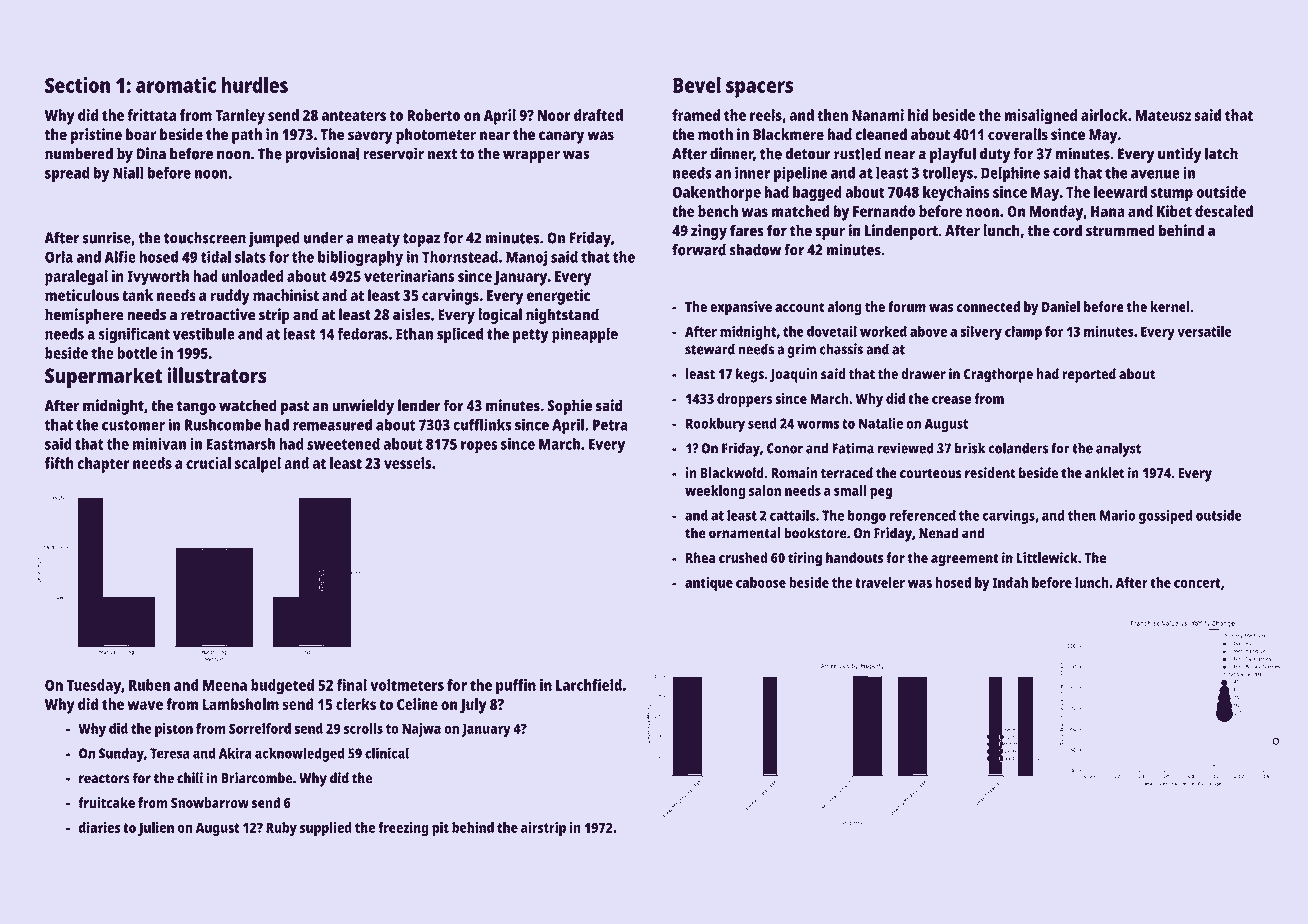  I want to click on Bevel, so click(697, 85).
